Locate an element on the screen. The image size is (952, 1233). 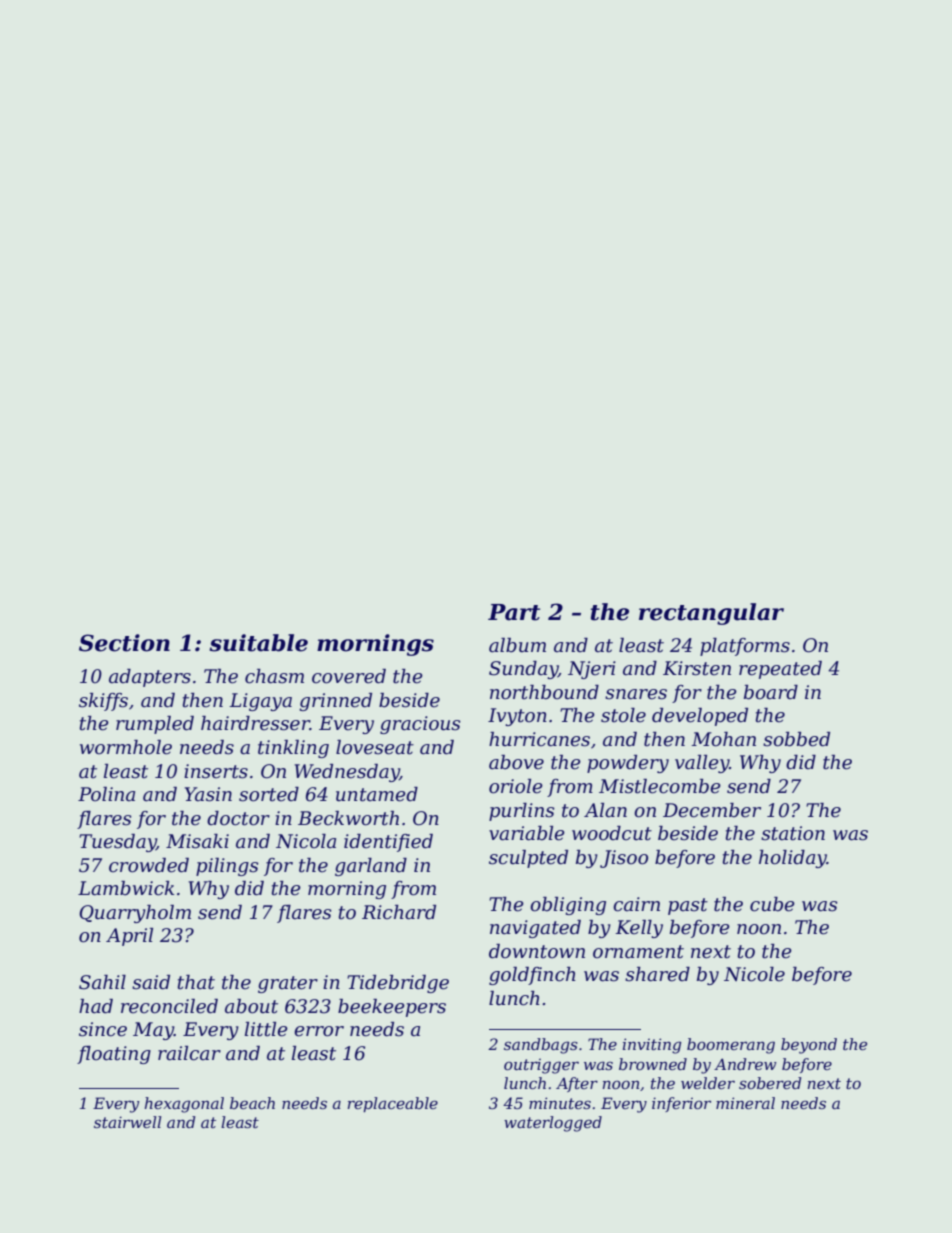
inferior is located at coordinates (681, 1104).
